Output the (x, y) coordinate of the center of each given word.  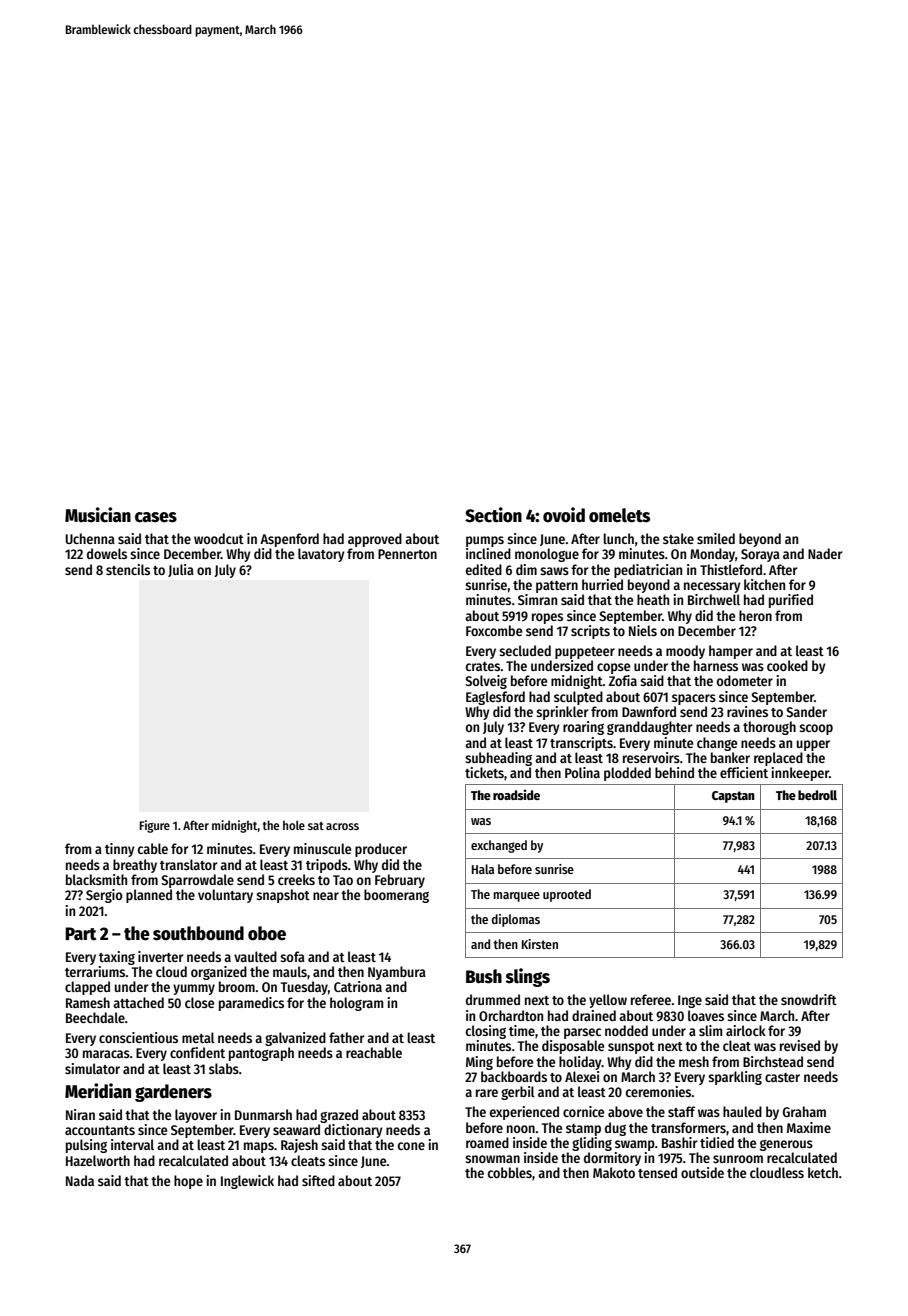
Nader (825, 553)
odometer (745, 680)
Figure (155, 826)
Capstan (733, 797)
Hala (483, 869)
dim (526, 569)
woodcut (219, 538)
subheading (498, 759)
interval (132, 1144)
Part (81, 934)
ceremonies (658, 1091)
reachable (374, 1052)
